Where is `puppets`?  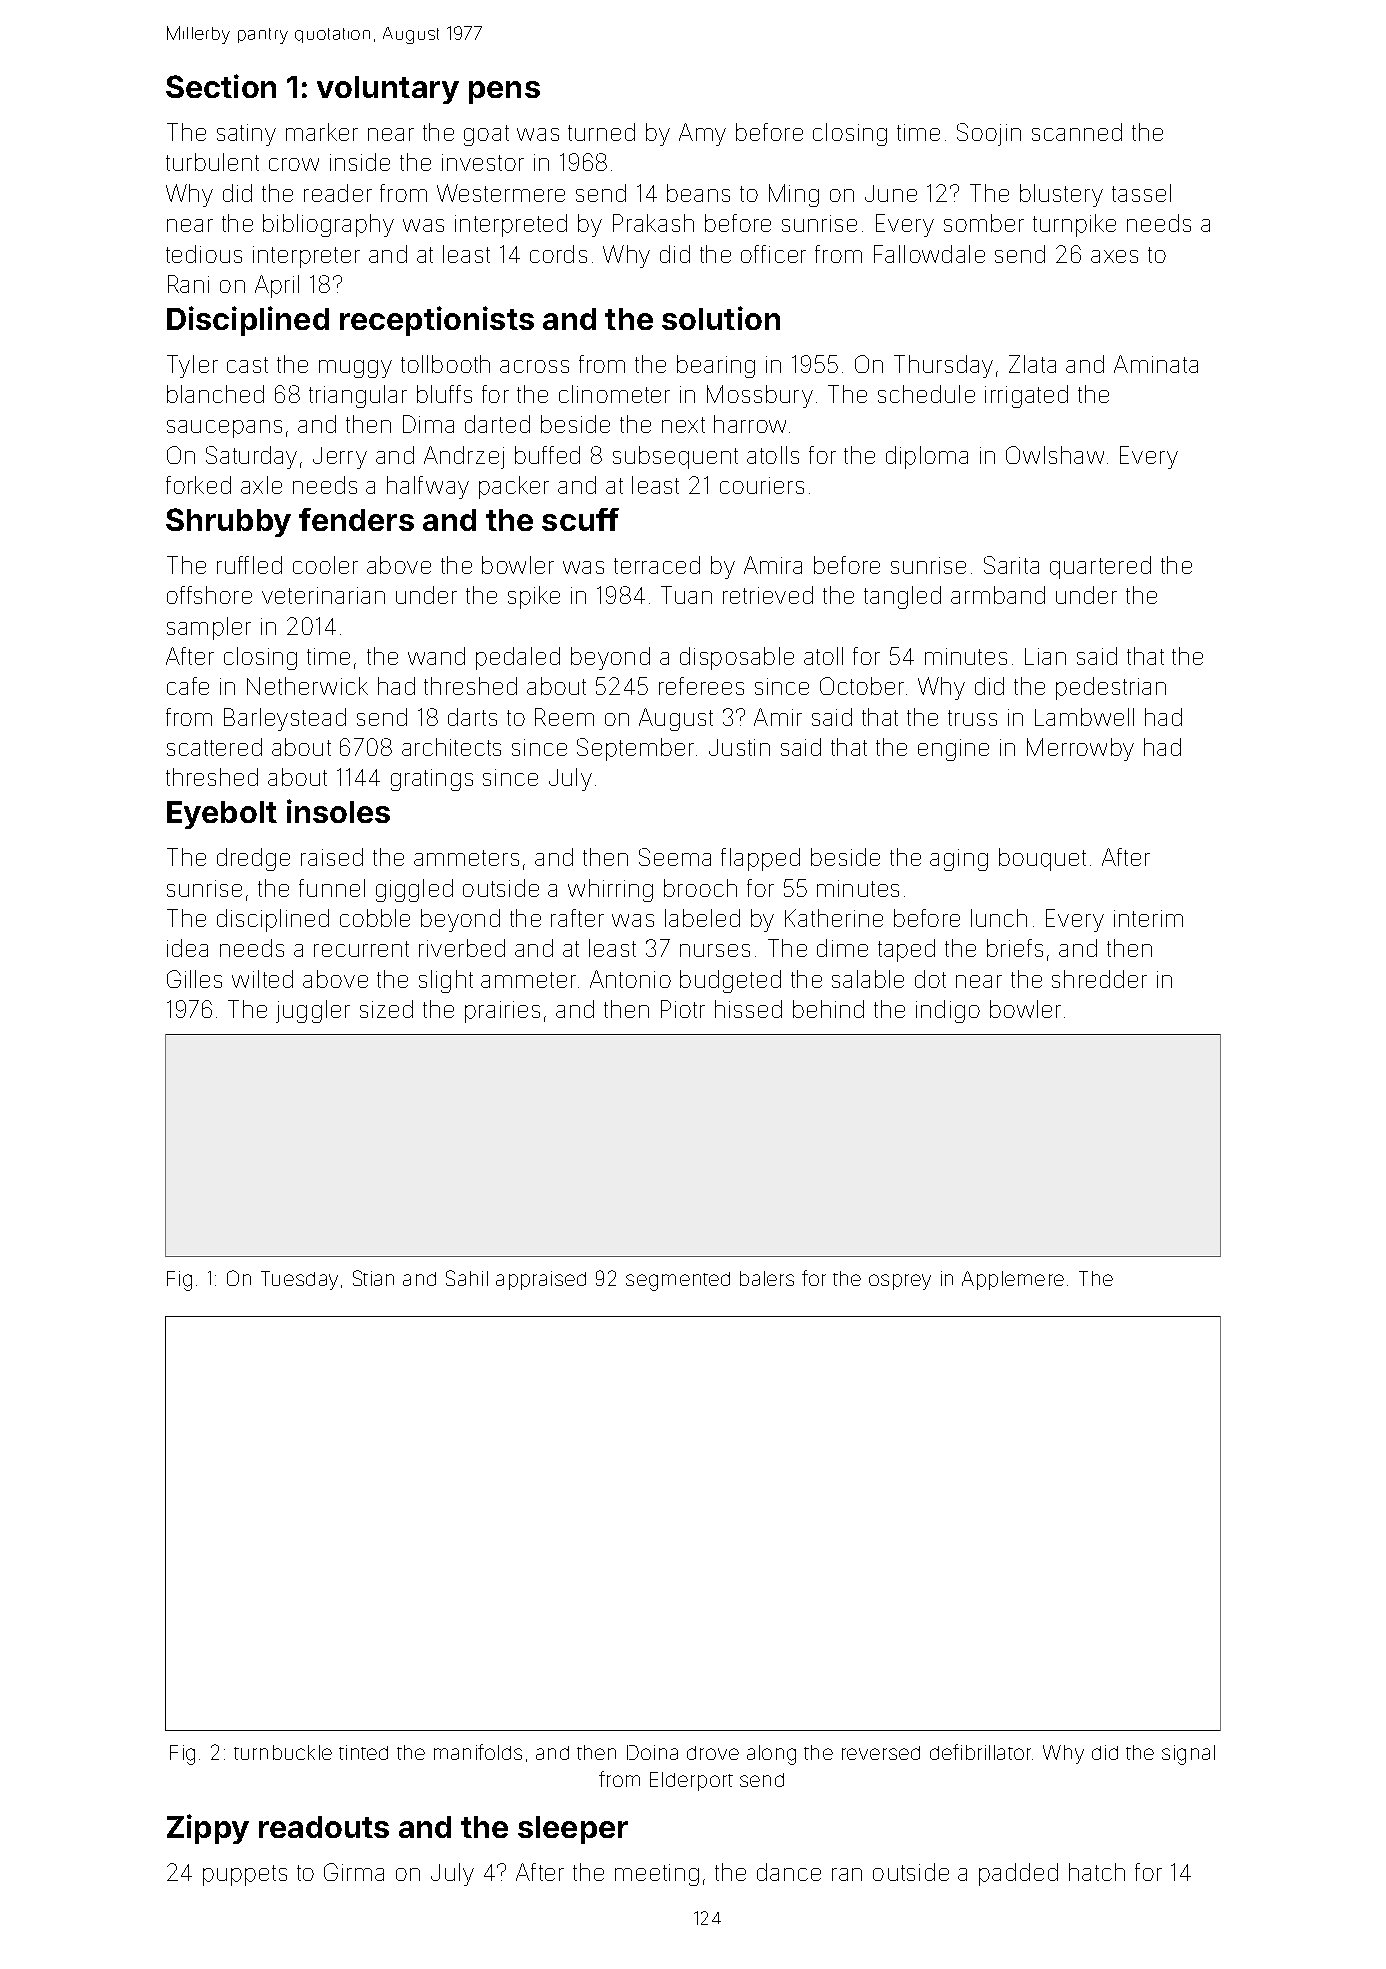
puppets is located at coordinates (245, 1875).
